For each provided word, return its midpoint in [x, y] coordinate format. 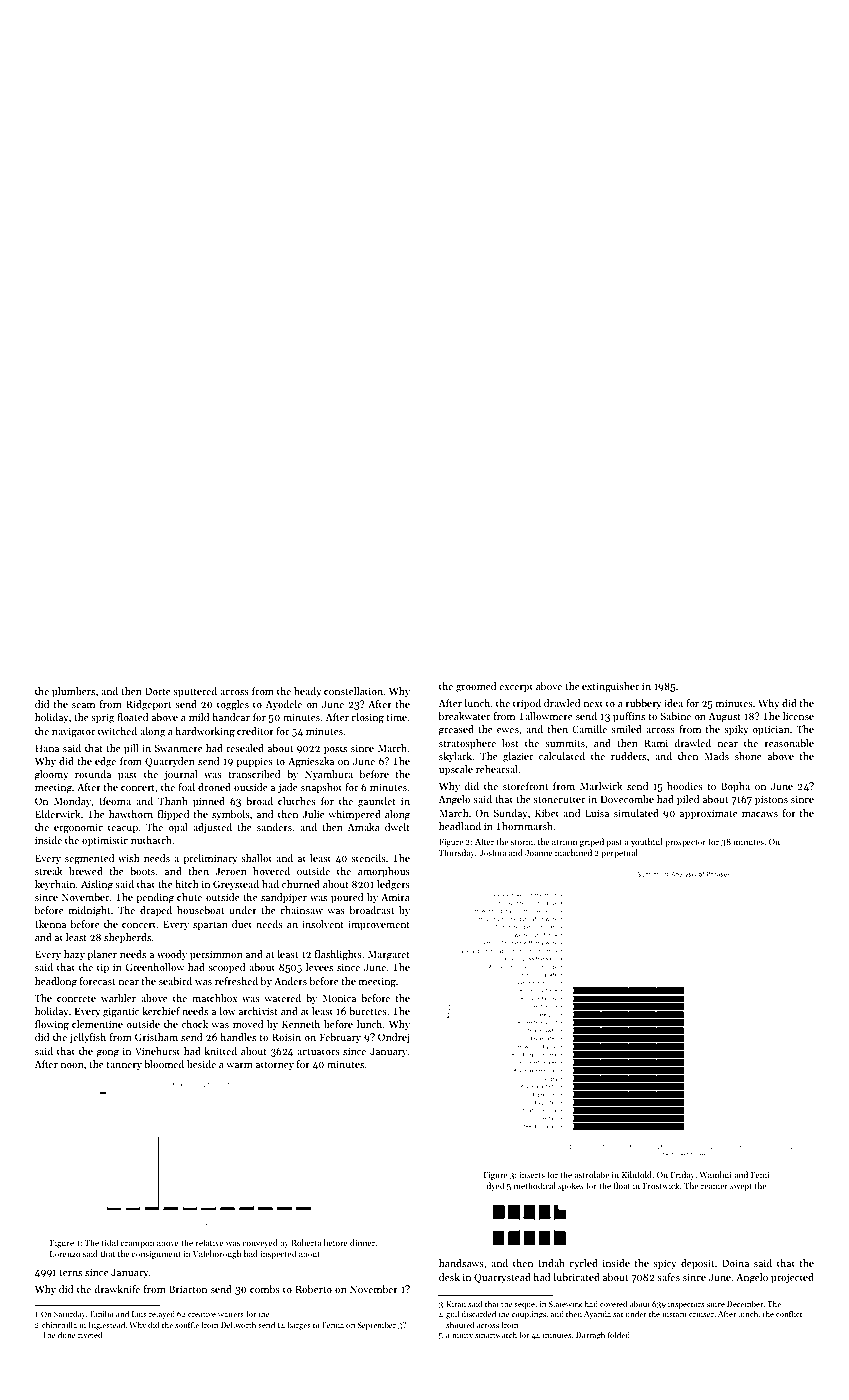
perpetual [619, 853]
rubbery [644, 704]
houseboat [200, 910]
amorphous [384, 872]
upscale [456, 770]
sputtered [195, 692]
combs [265, 1289]
